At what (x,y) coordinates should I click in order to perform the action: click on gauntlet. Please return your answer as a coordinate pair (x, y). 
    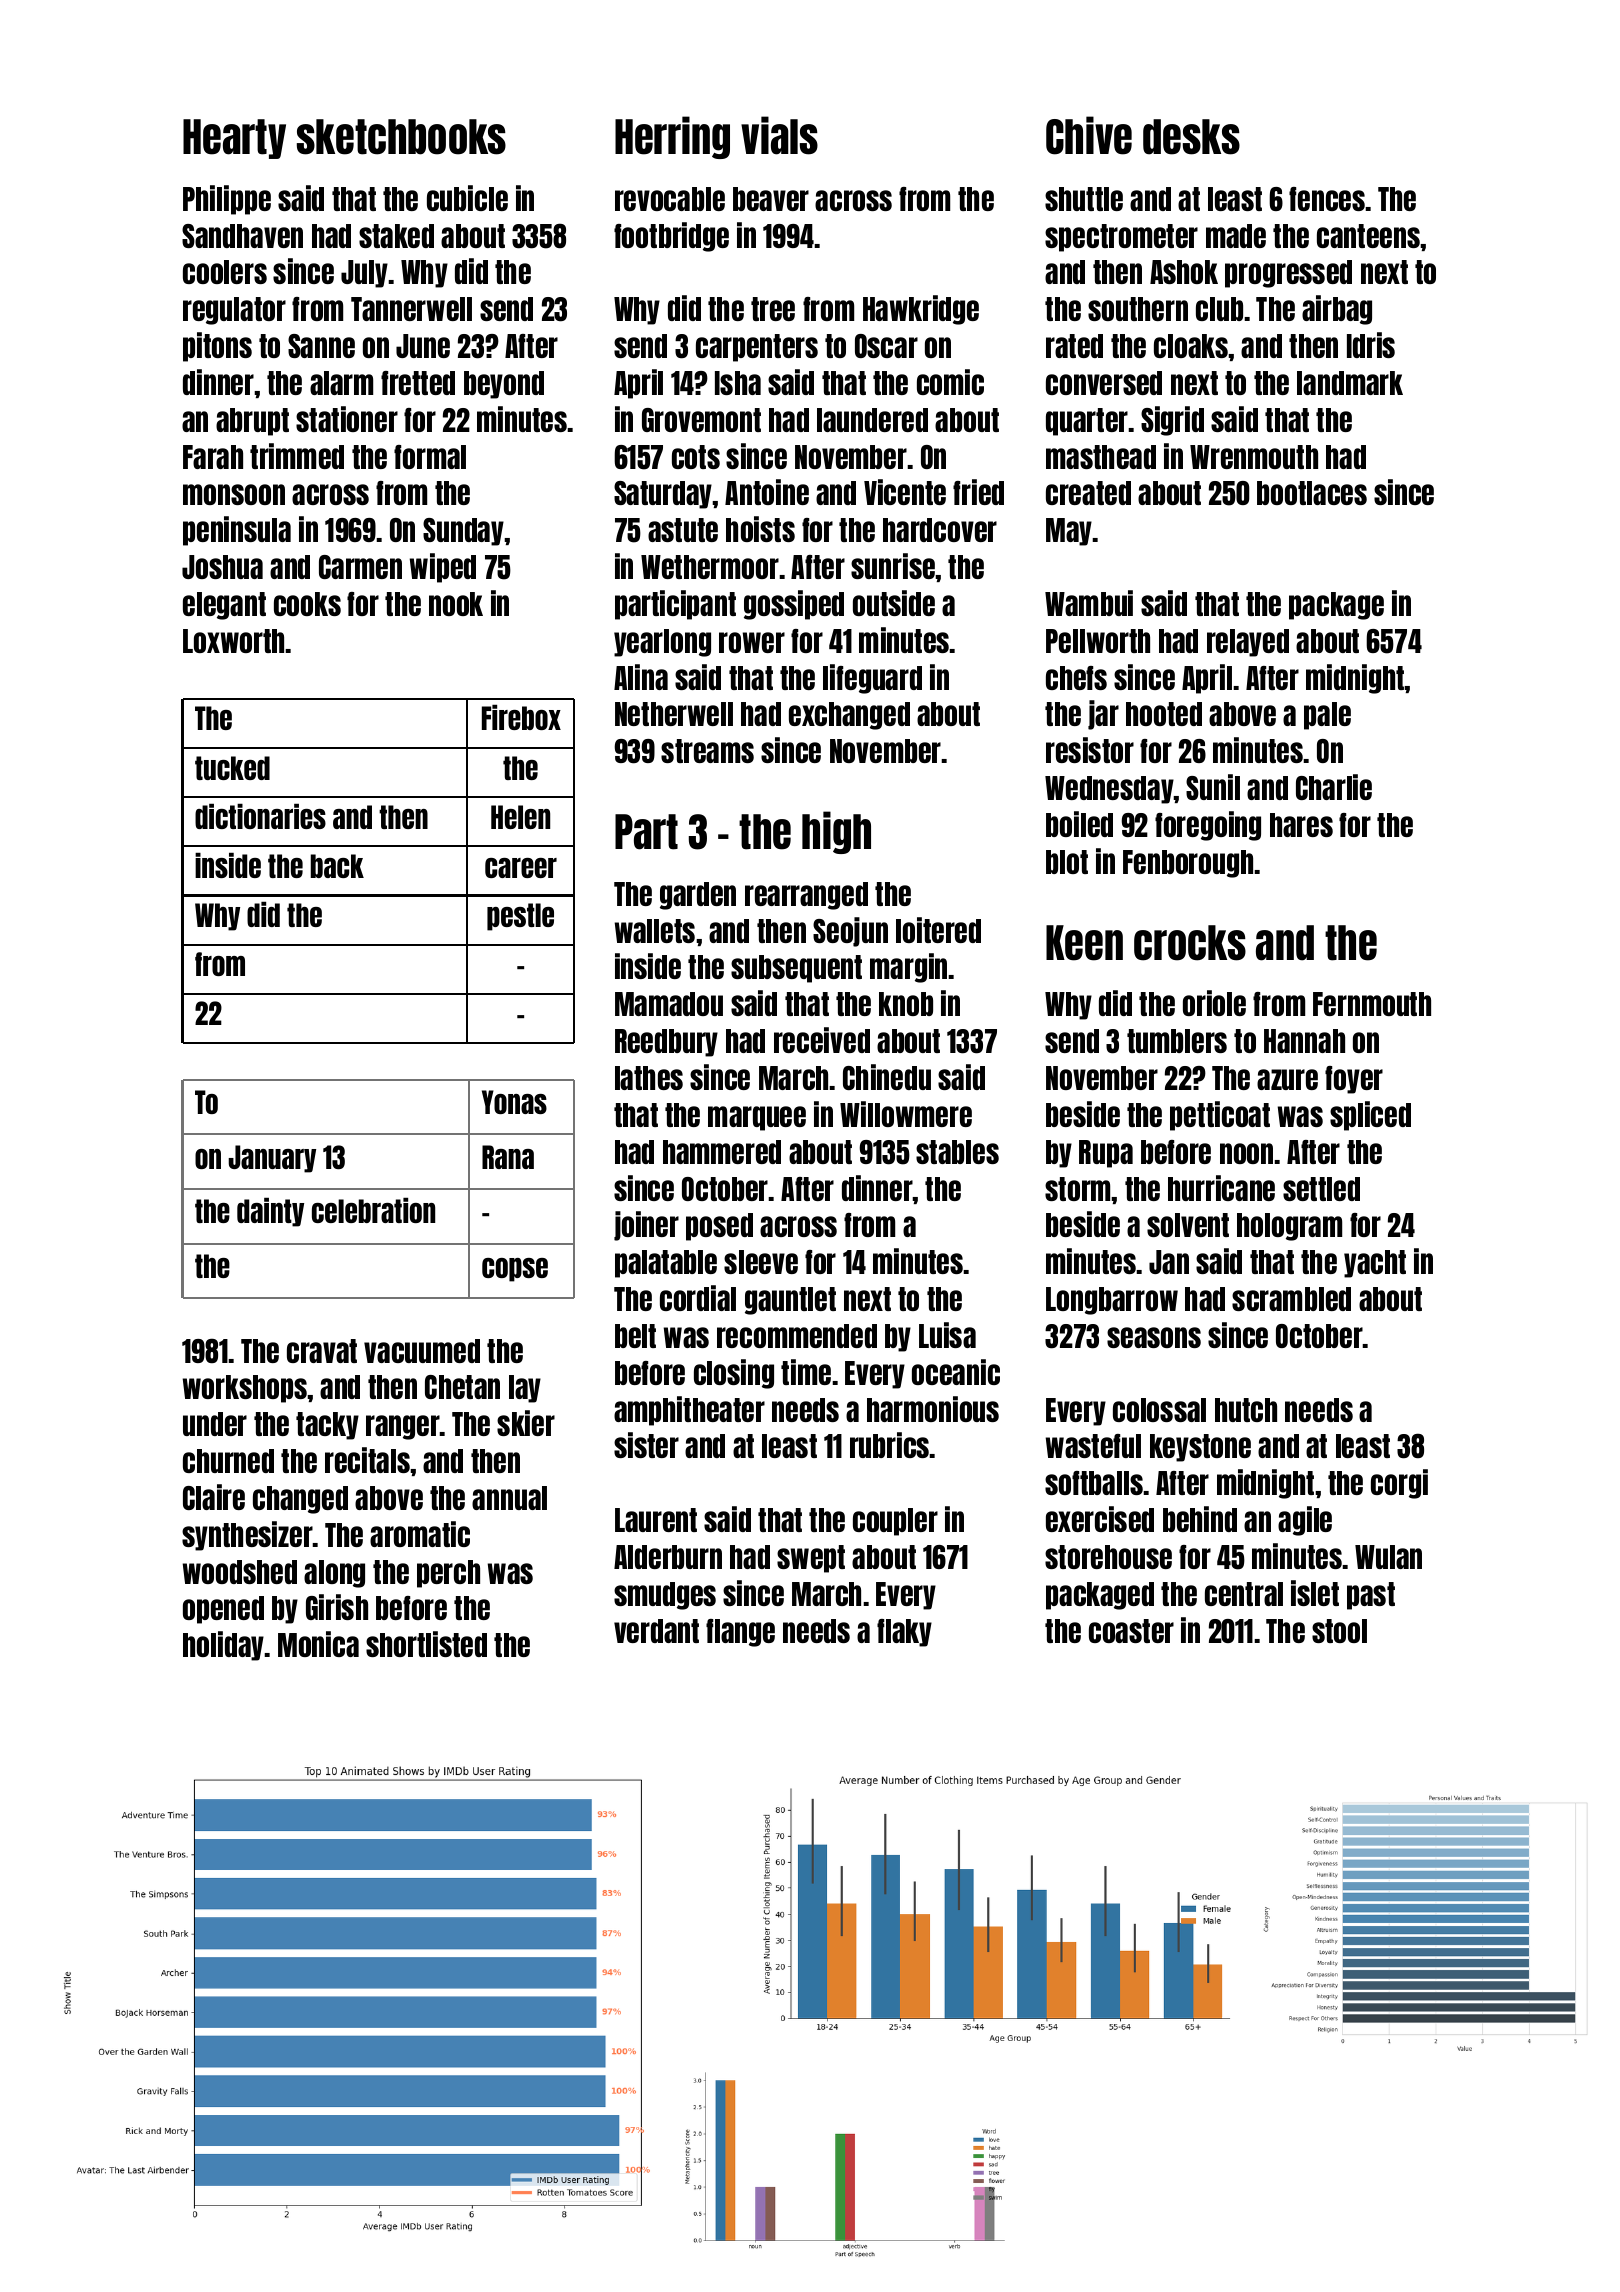
    Looking at the image, I should click on (790, 1301).
